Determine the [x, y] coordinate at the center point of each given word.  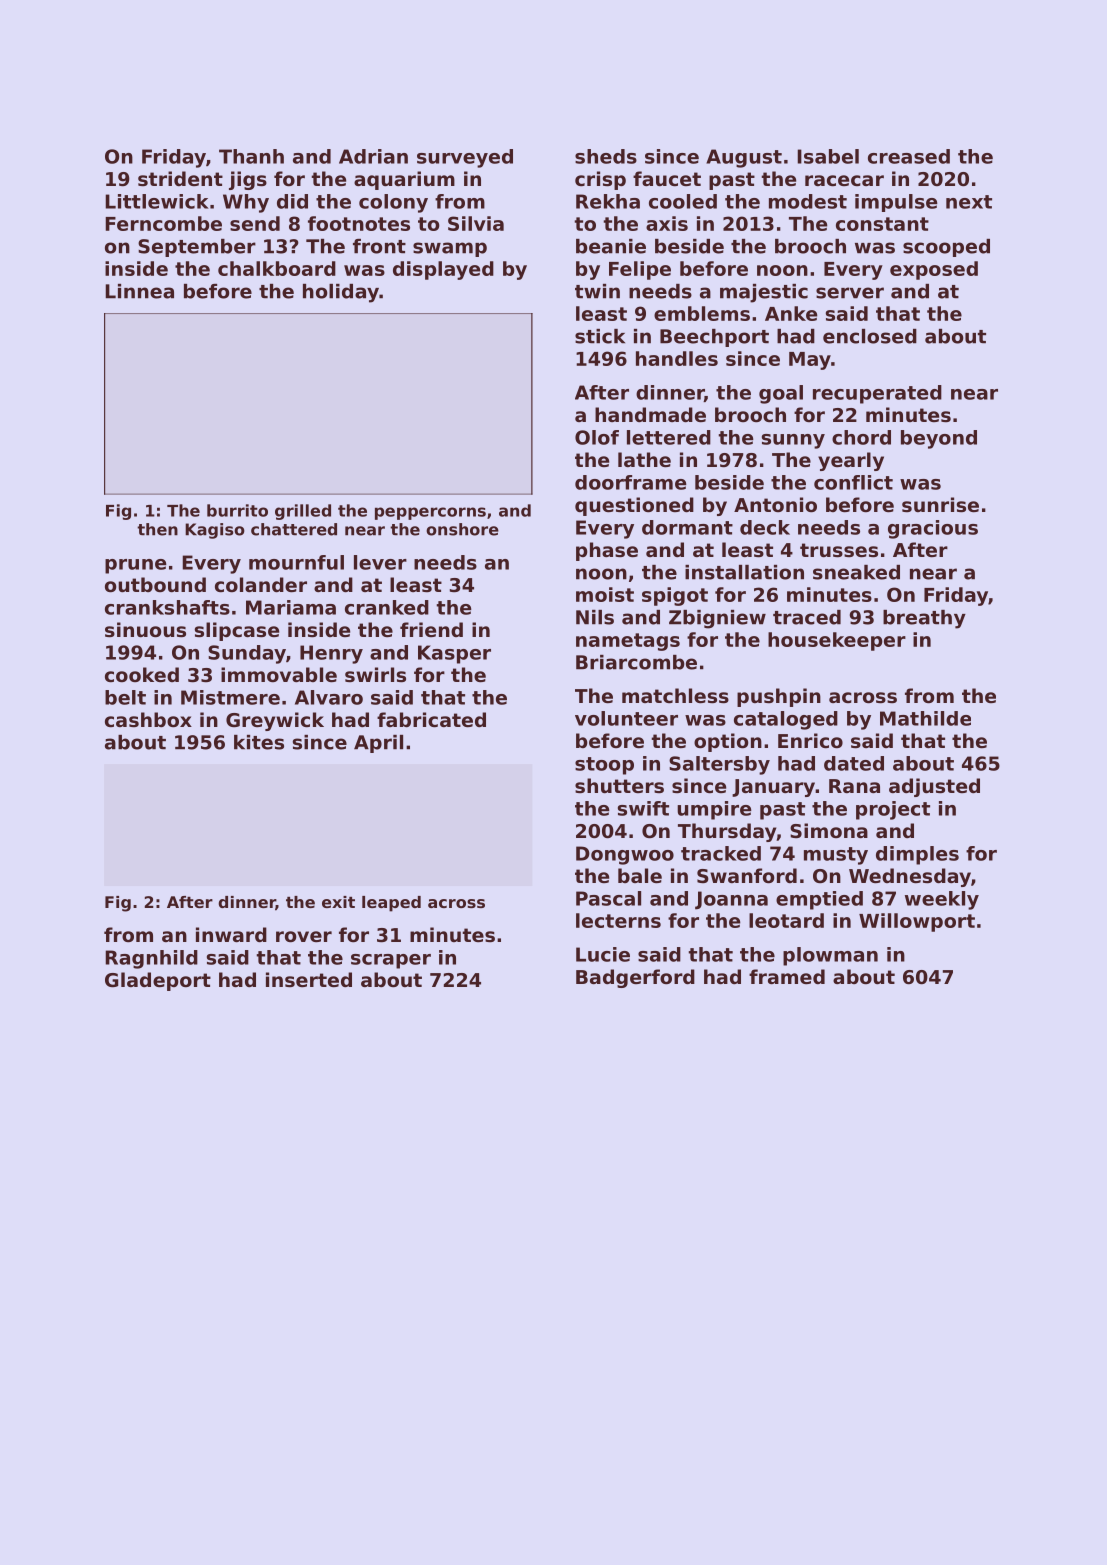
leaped [391, 904]
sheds [606, 156]
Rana [854, 786]
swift [643, 808]
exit [338, 902]
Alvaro [329, 697]
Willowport [917, 922]
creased [909, 156]
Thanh [251, 156]
